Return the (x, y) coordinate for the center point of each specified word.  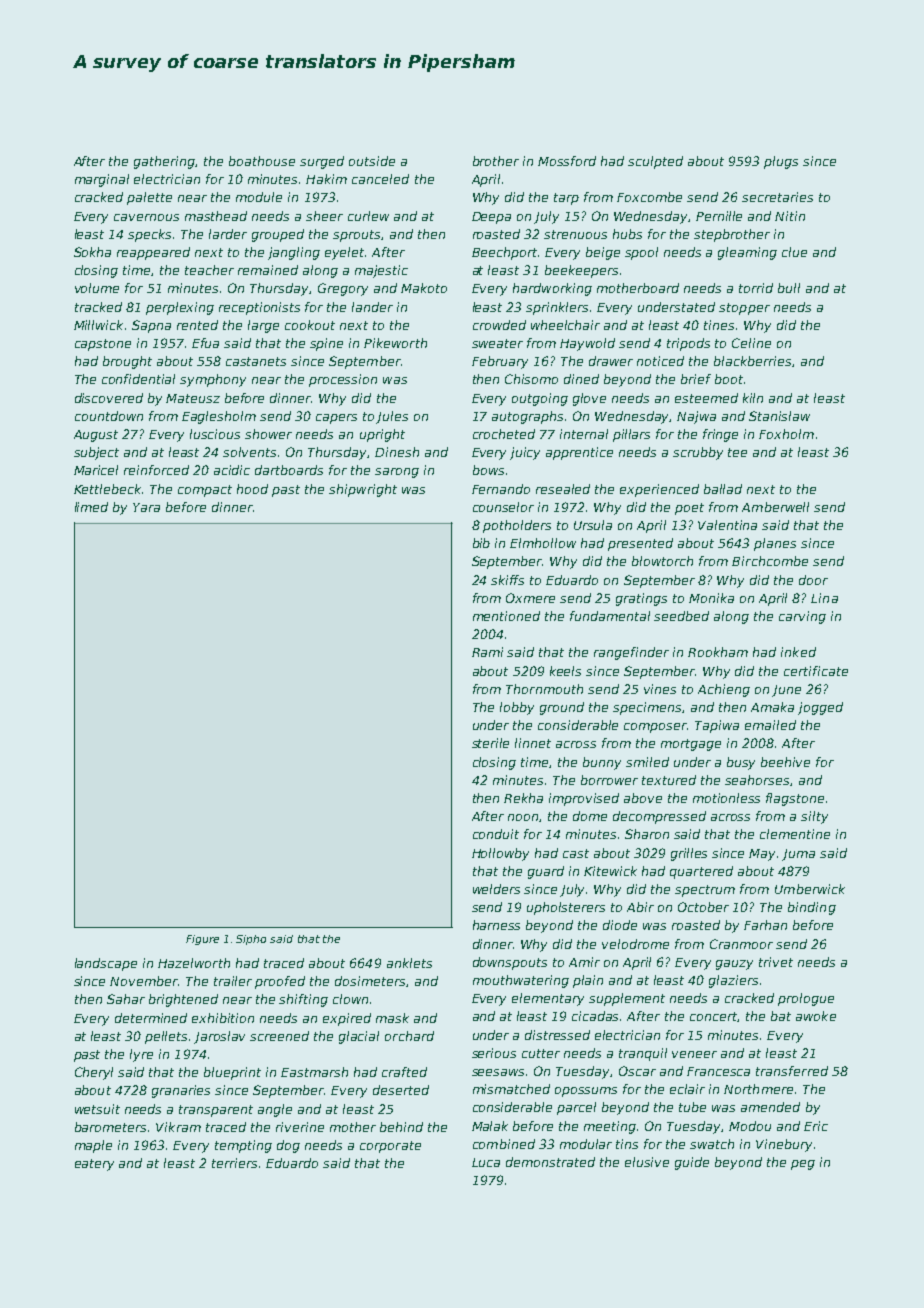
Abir (640, 907)
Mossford (567, 161)
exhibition (223, 1018)
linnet (533, 743)
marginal (102, 180)
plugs (781, 162)
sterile (490, 743)
